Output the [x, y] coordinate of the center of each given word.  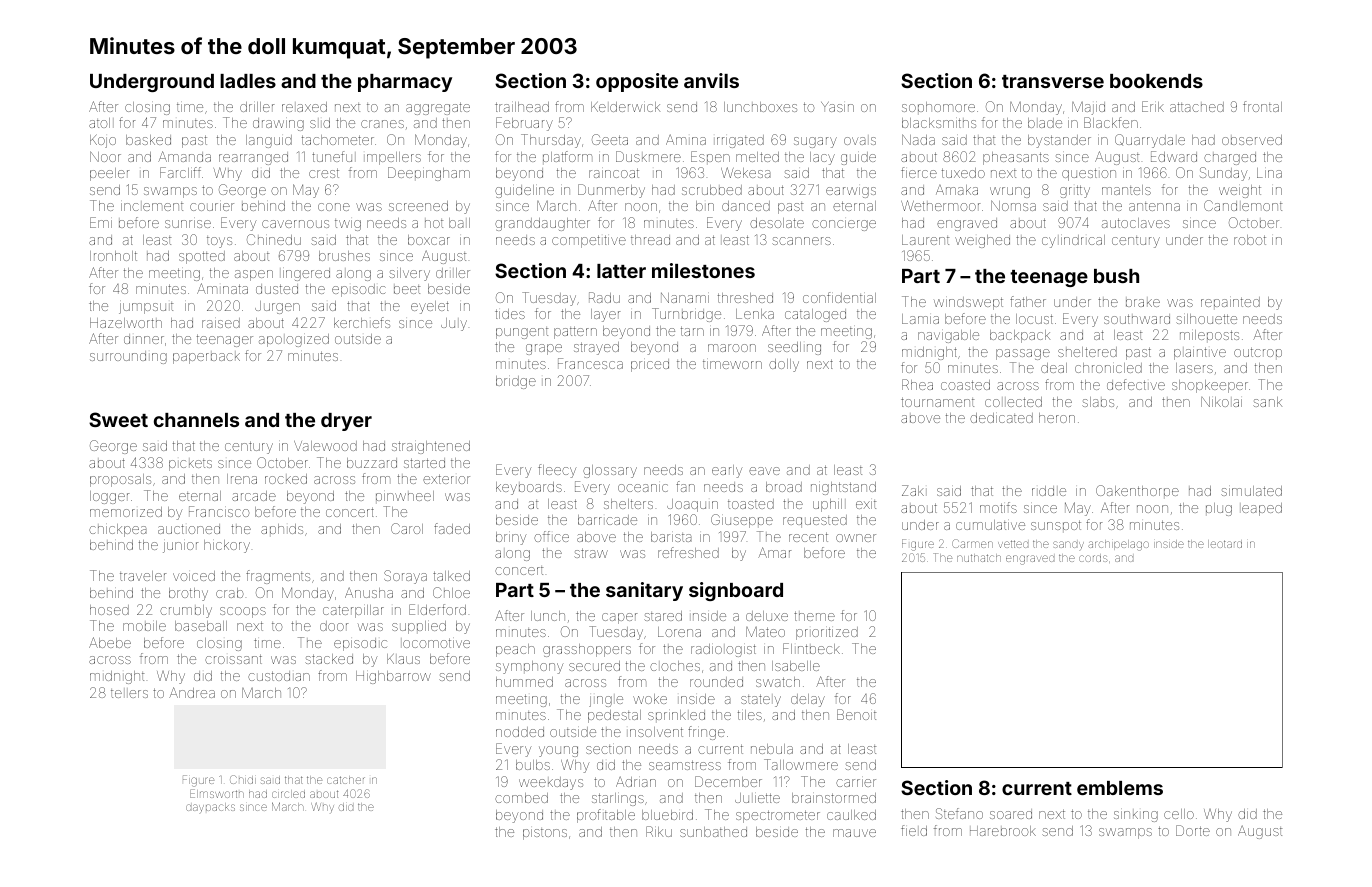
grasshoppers [587, 650]
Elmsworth [217, 793]
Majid [1088, 108]
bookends [1156, 81]
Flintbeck [811, 648]
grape [544, 349]
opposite [637, 82]
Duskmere [648, 156]
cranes [382, 124]
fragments [278, 577]
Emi [101, 222]
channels [196, 420]
